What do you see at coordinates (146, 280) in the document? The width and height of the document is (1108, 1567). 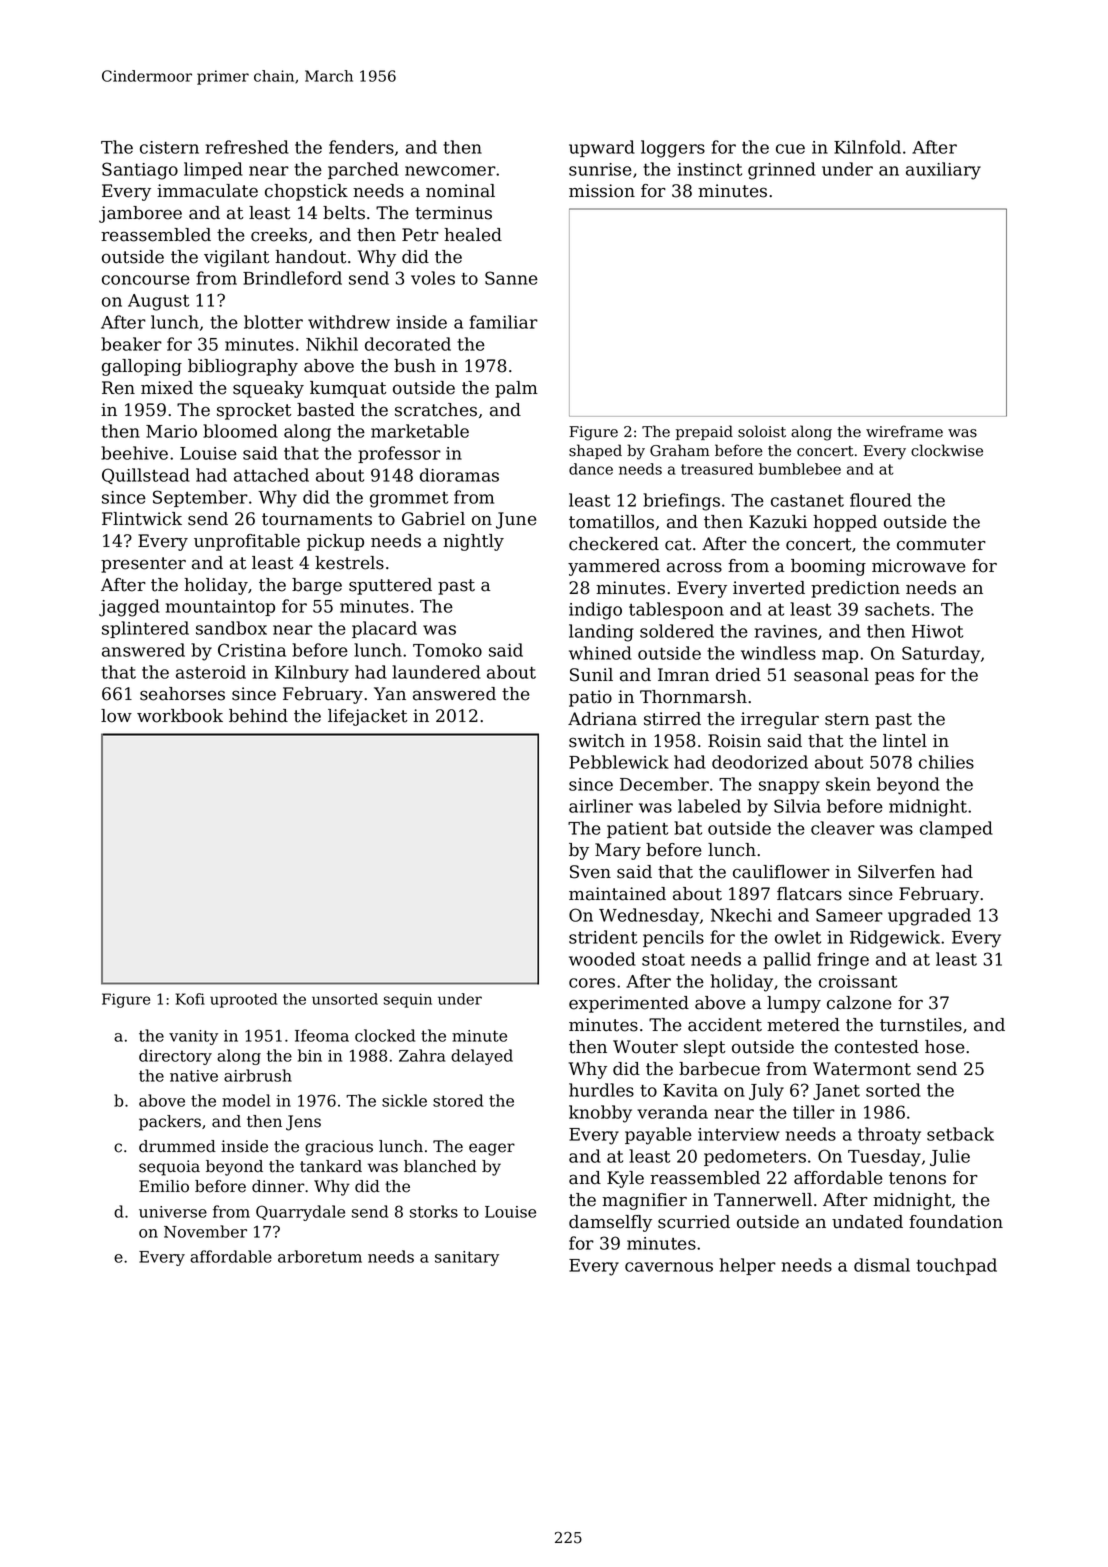 I see `concourse` at bounding box center [146, 280].
